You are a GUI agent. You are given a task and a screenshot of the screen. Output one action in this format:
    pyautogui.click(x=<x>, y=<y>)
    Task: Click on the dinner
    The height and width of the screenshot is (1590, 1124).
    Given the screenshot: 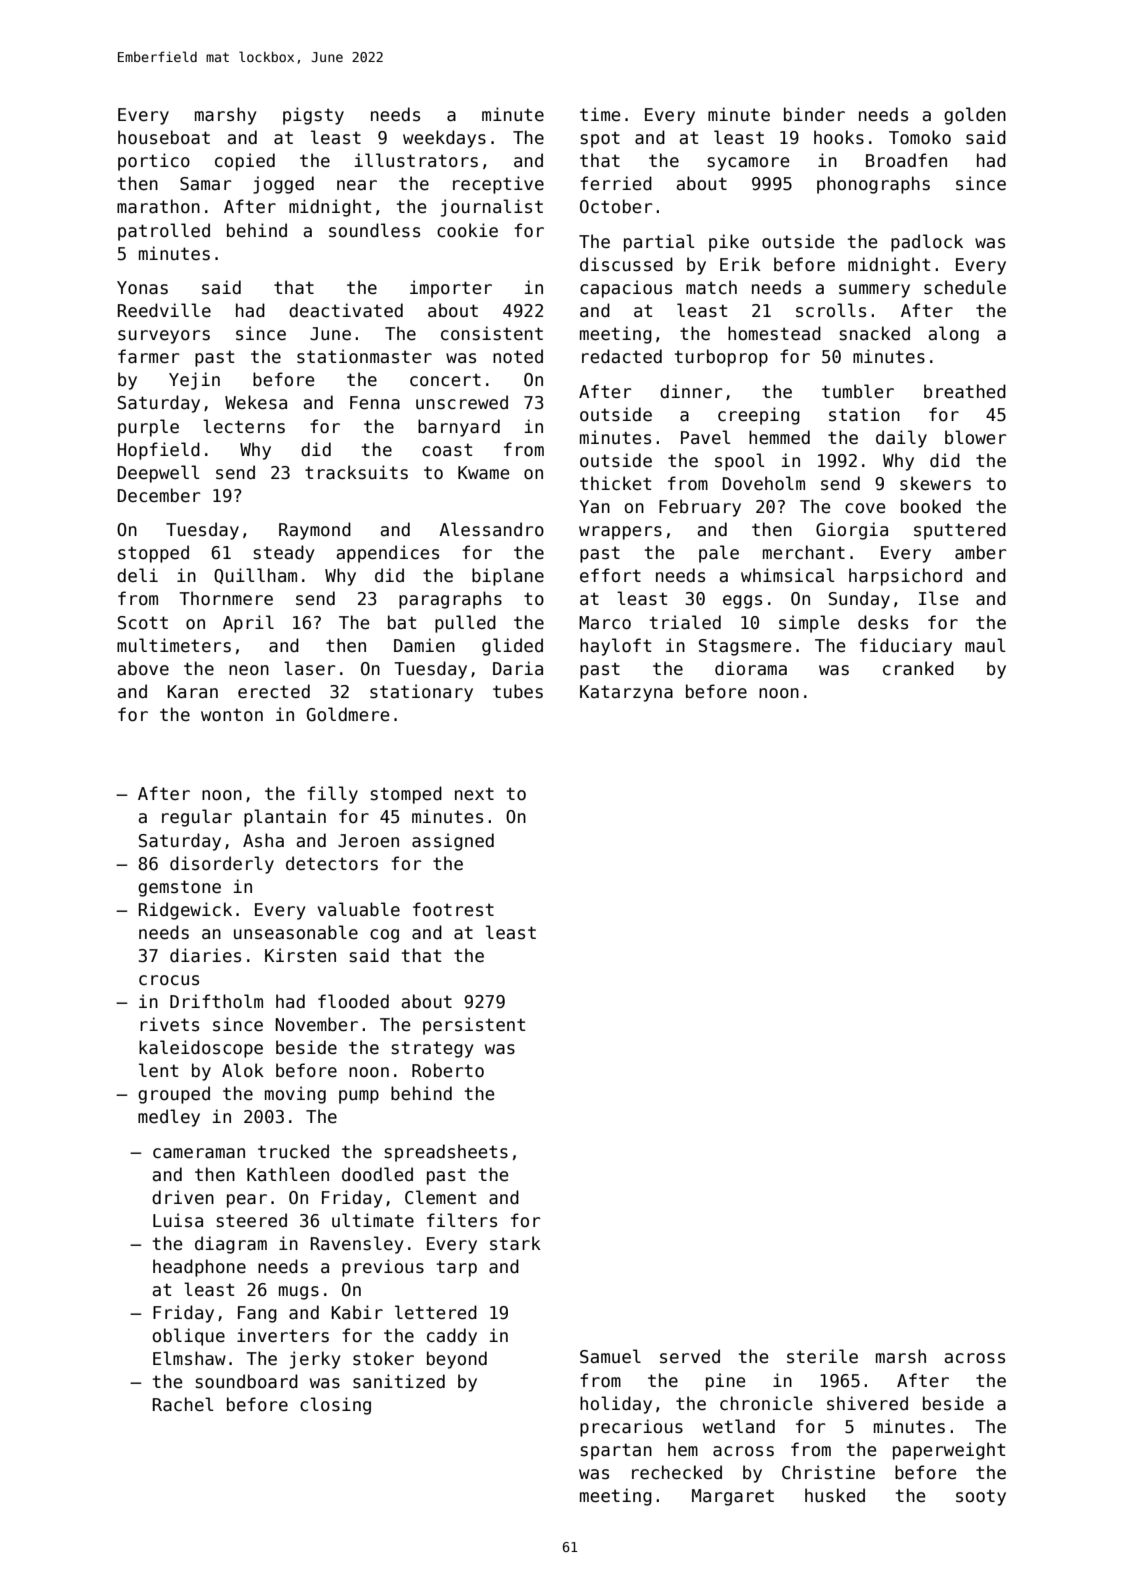 What is the action you would take?
    pyautogui.click(x=691, y=391)
